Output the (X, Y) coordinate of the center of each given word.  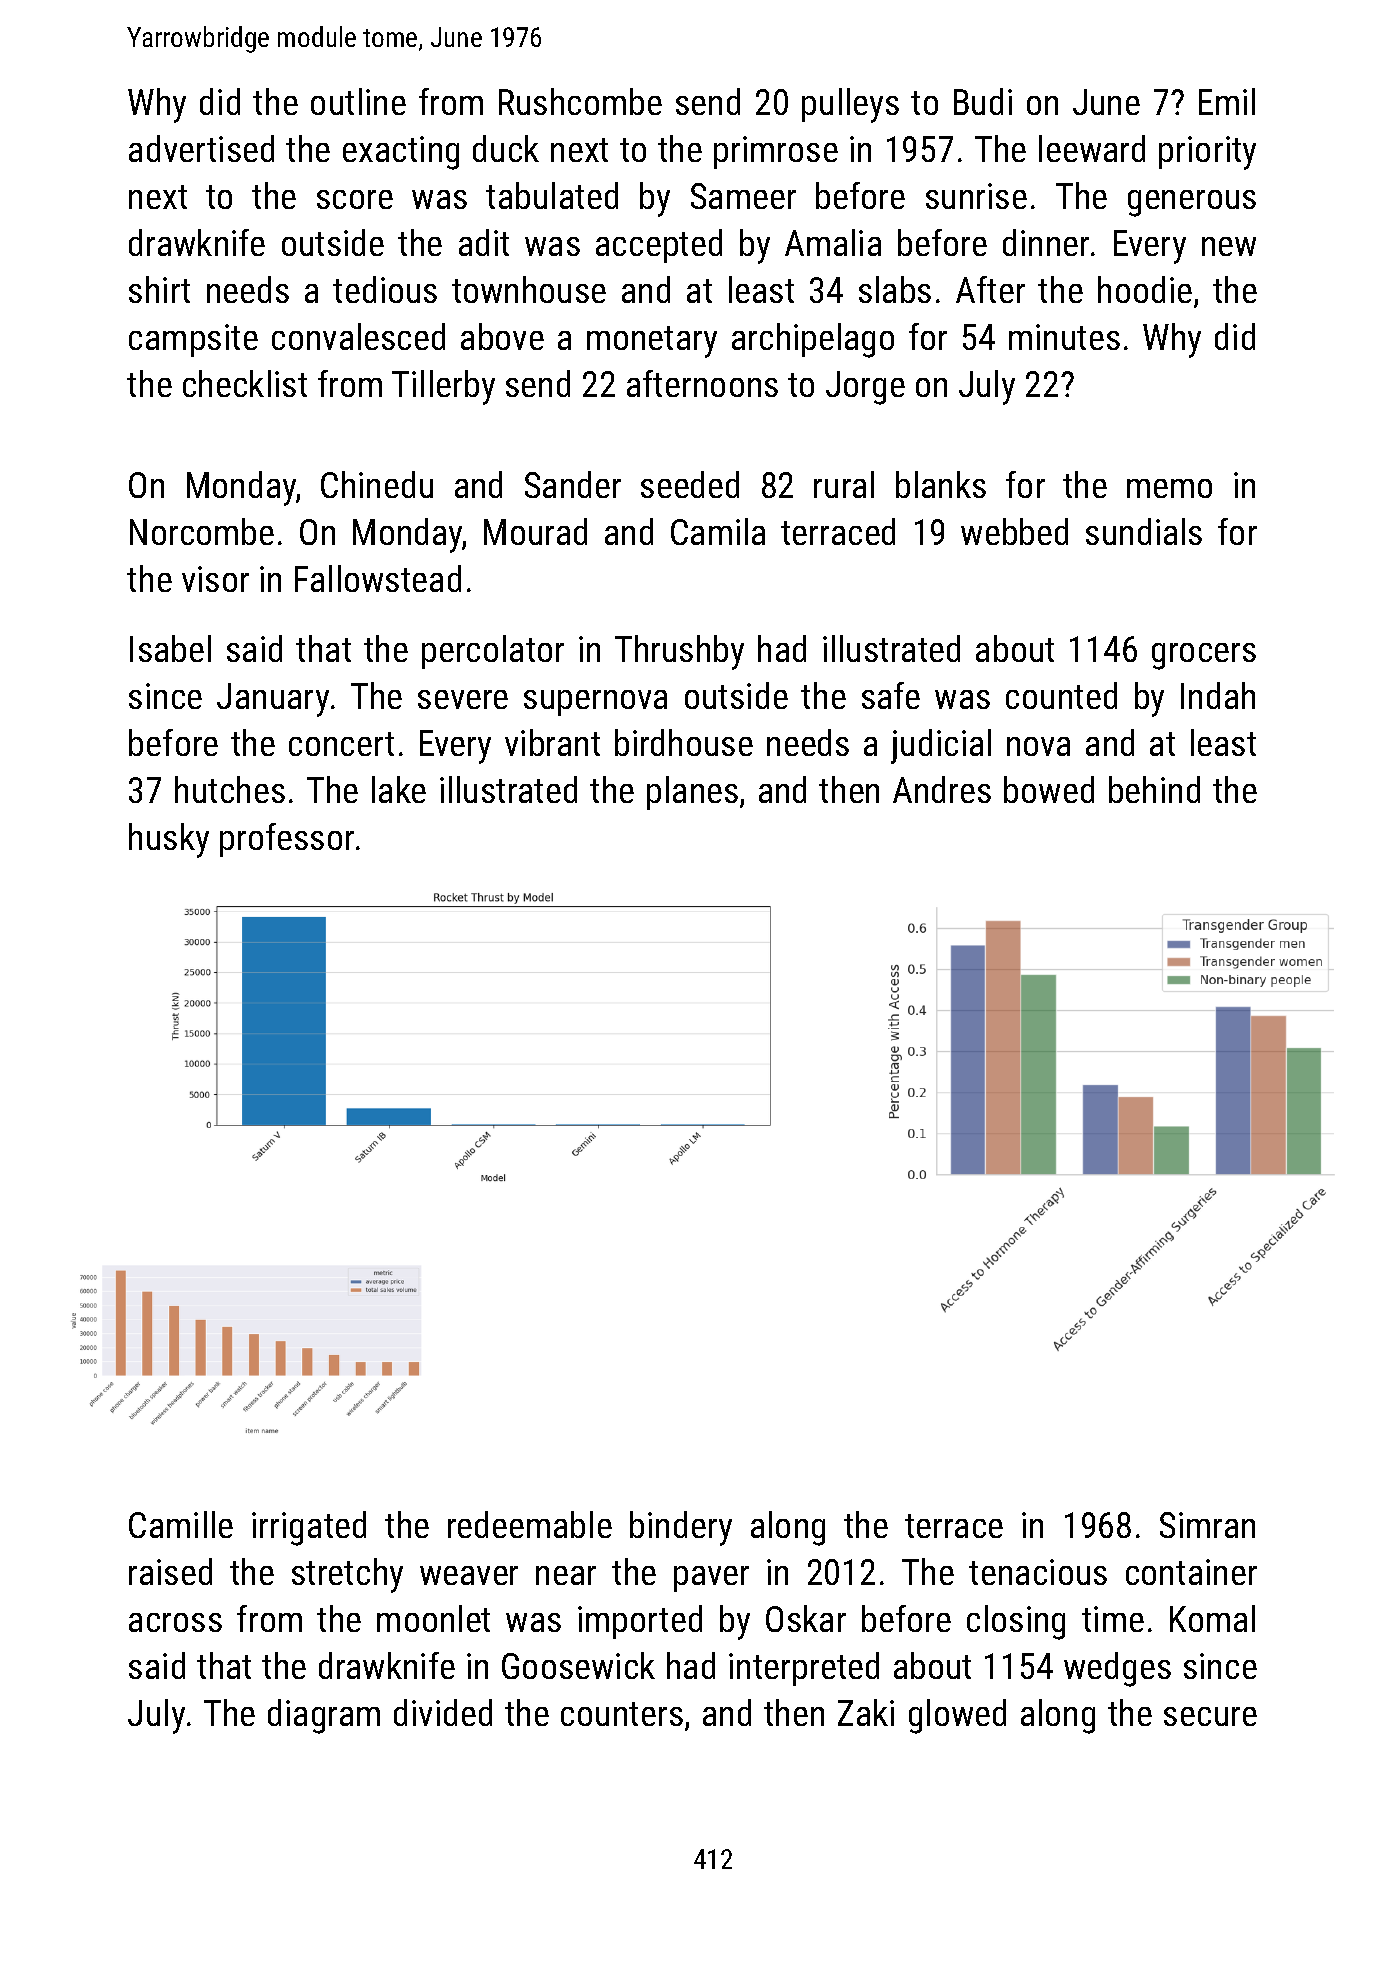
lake (399, 789)
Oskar (806, 1618)
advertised (201, 148)
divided (443, 1712)
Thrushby (679, 652)
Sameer (743, 196)
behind (1154, 789)
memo (1169, 488)
